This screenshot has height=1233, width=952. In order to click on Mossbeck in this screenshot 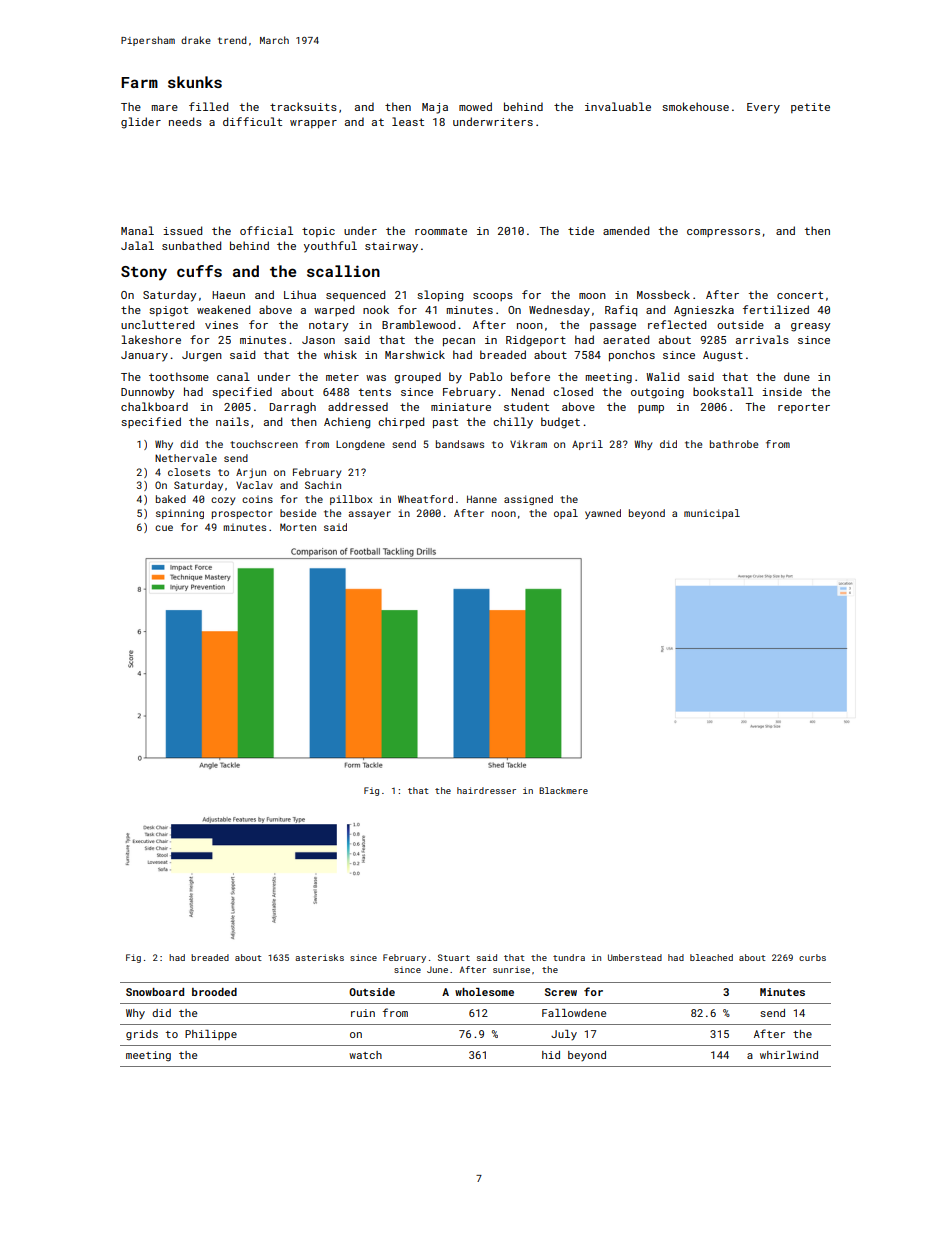, I will do `click(663, 294)`.
